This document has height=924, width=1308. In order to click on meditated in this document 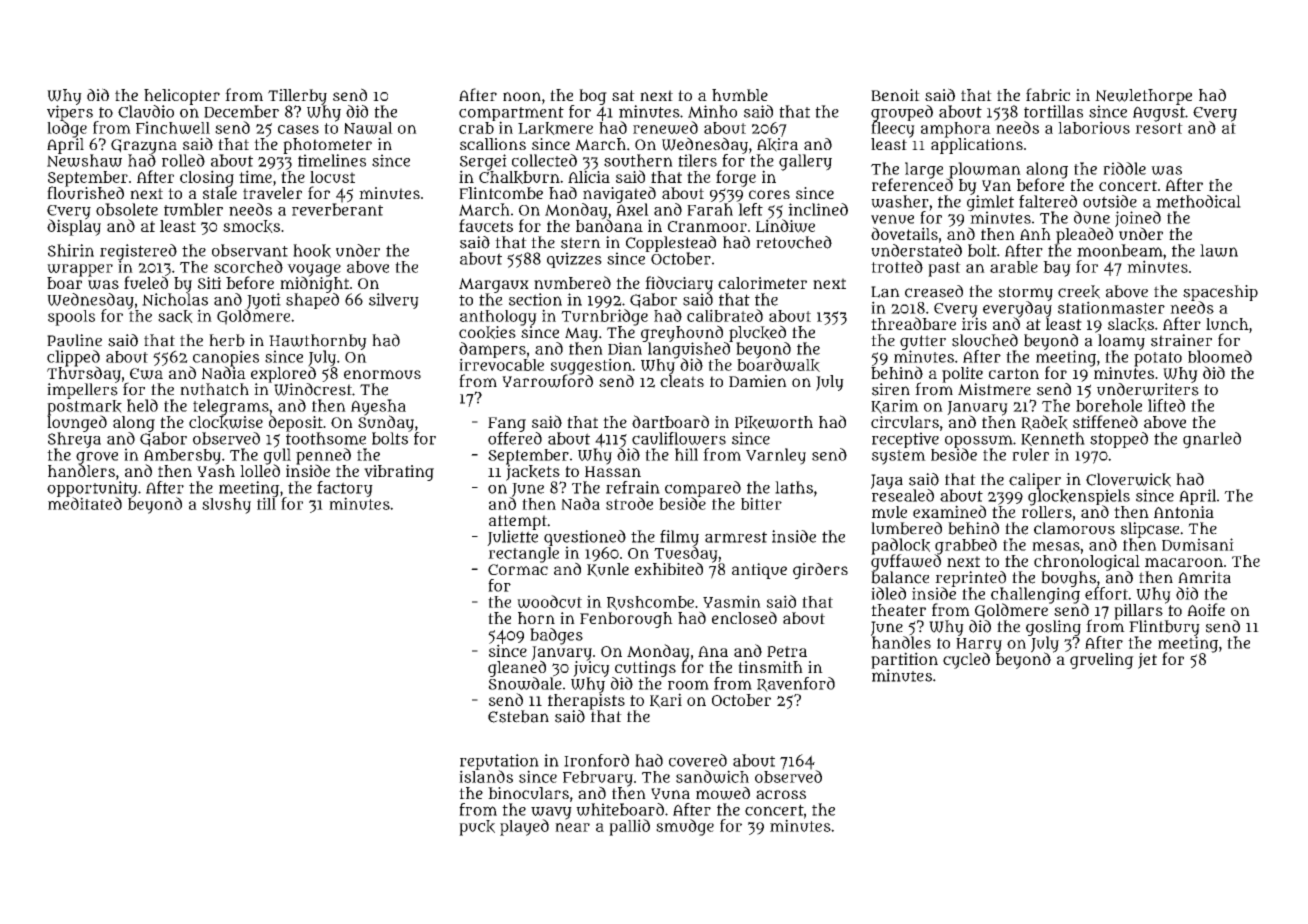, I will do `click(85, 503)`.
